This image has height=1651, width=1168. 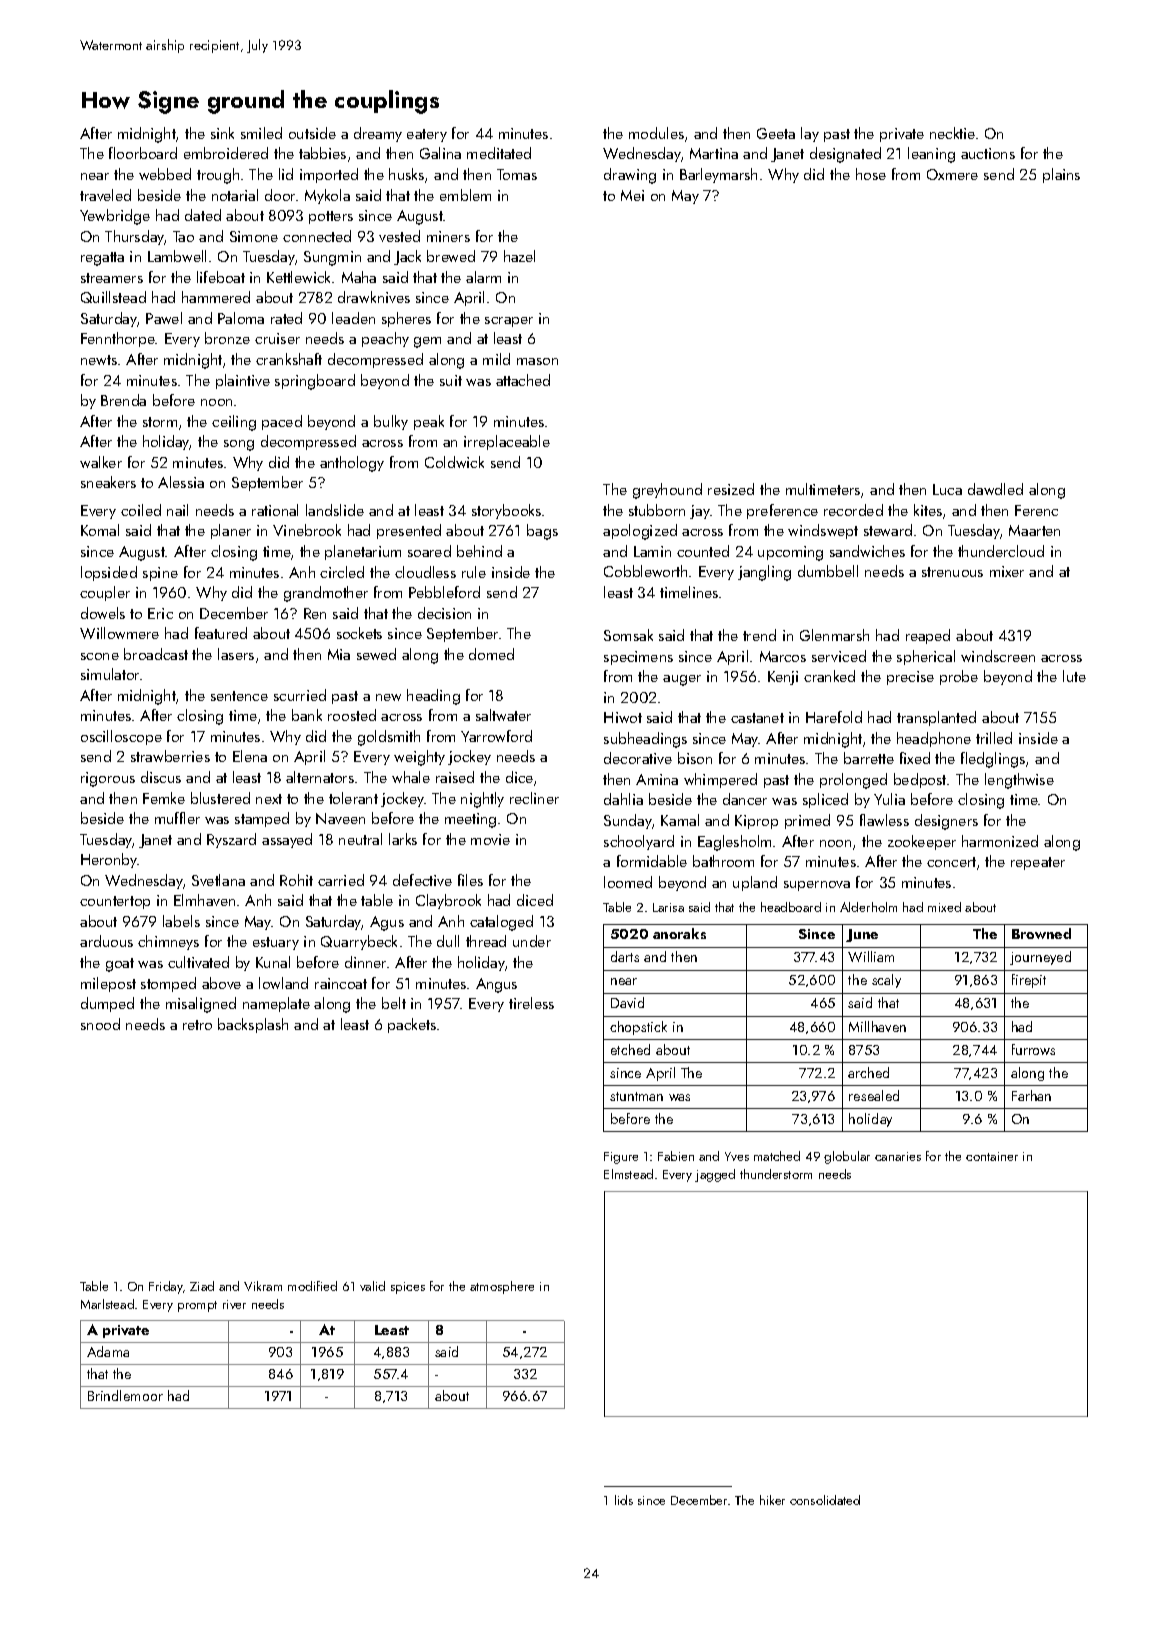 What do you see at coordinates (624, 1500) in the image?
I see `lids` at bounding box center [624, 1500].
